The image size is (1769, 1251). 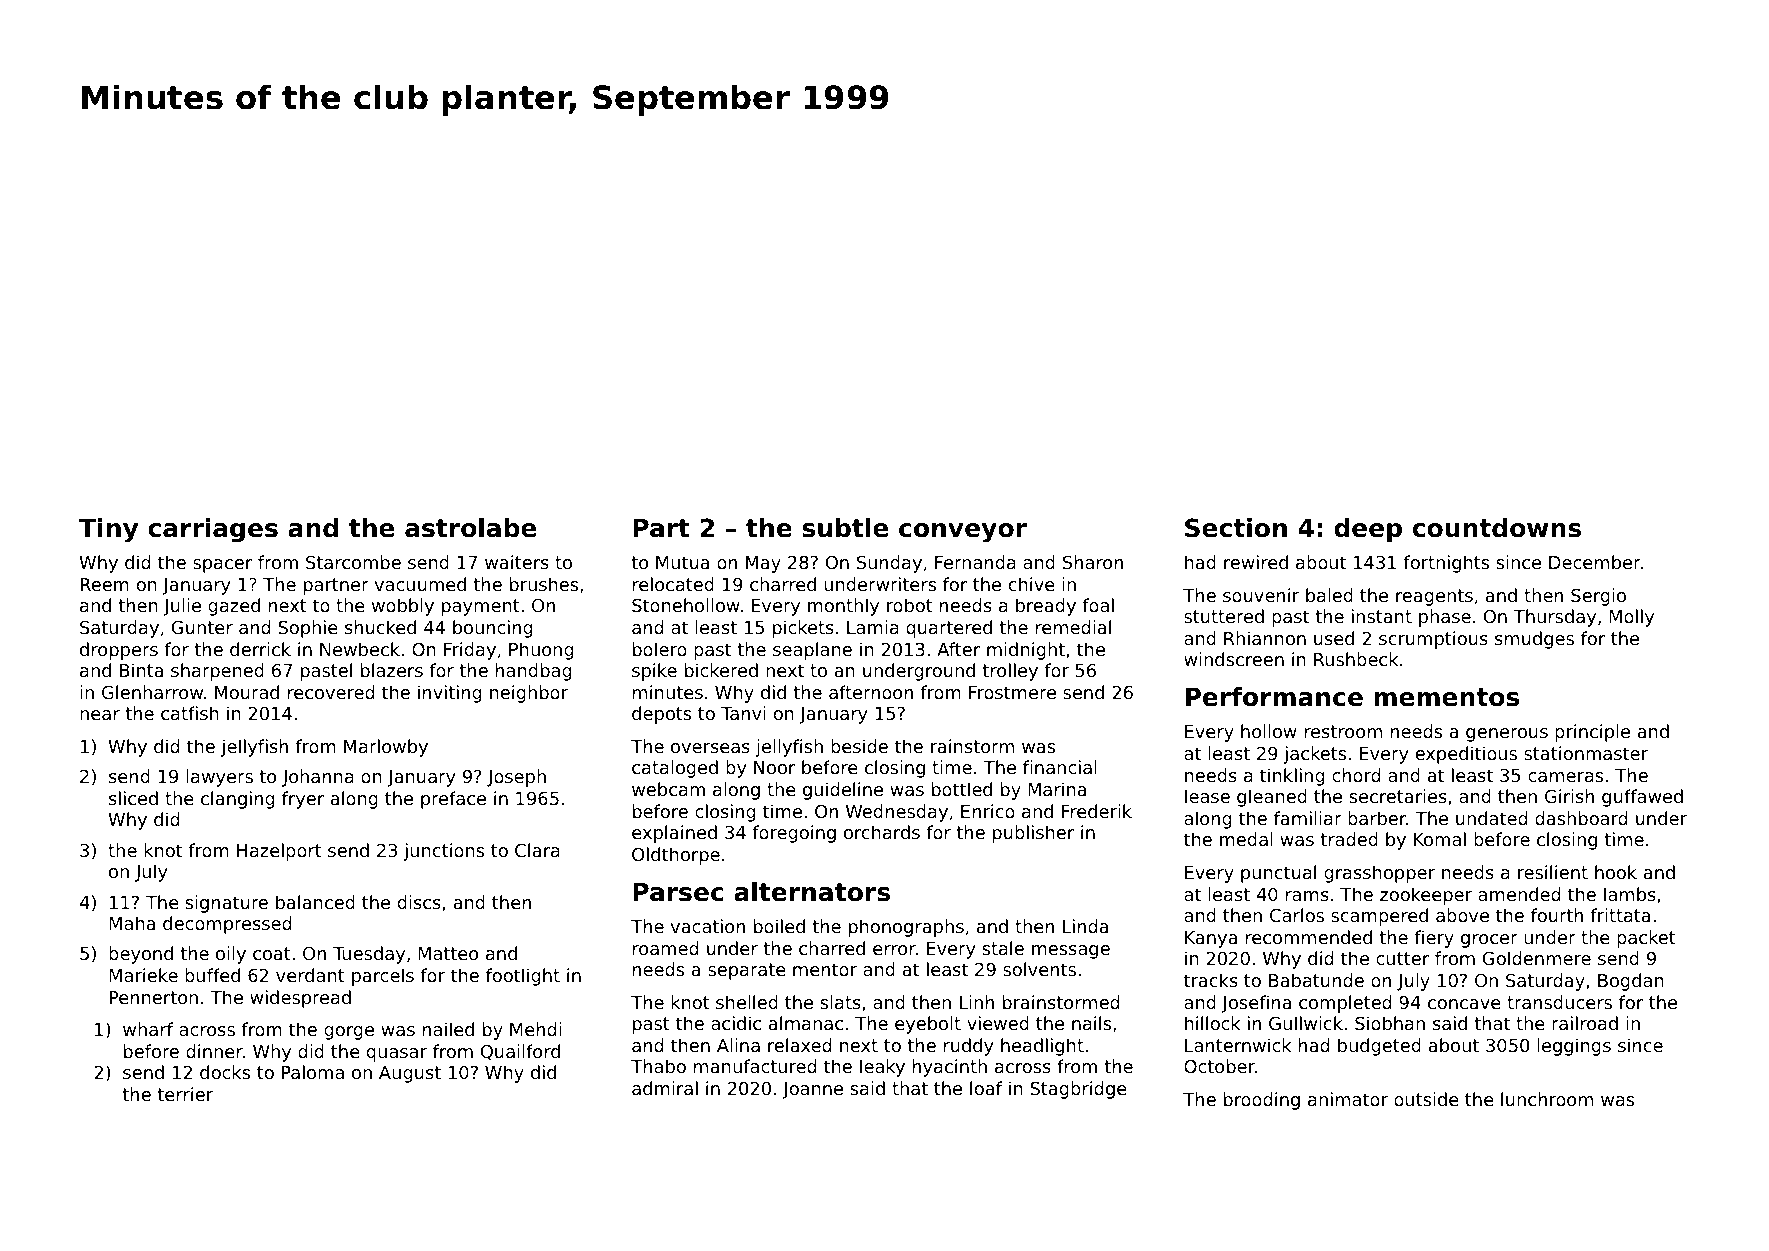 I want to click on waiters, so click(x=517, y=562).
